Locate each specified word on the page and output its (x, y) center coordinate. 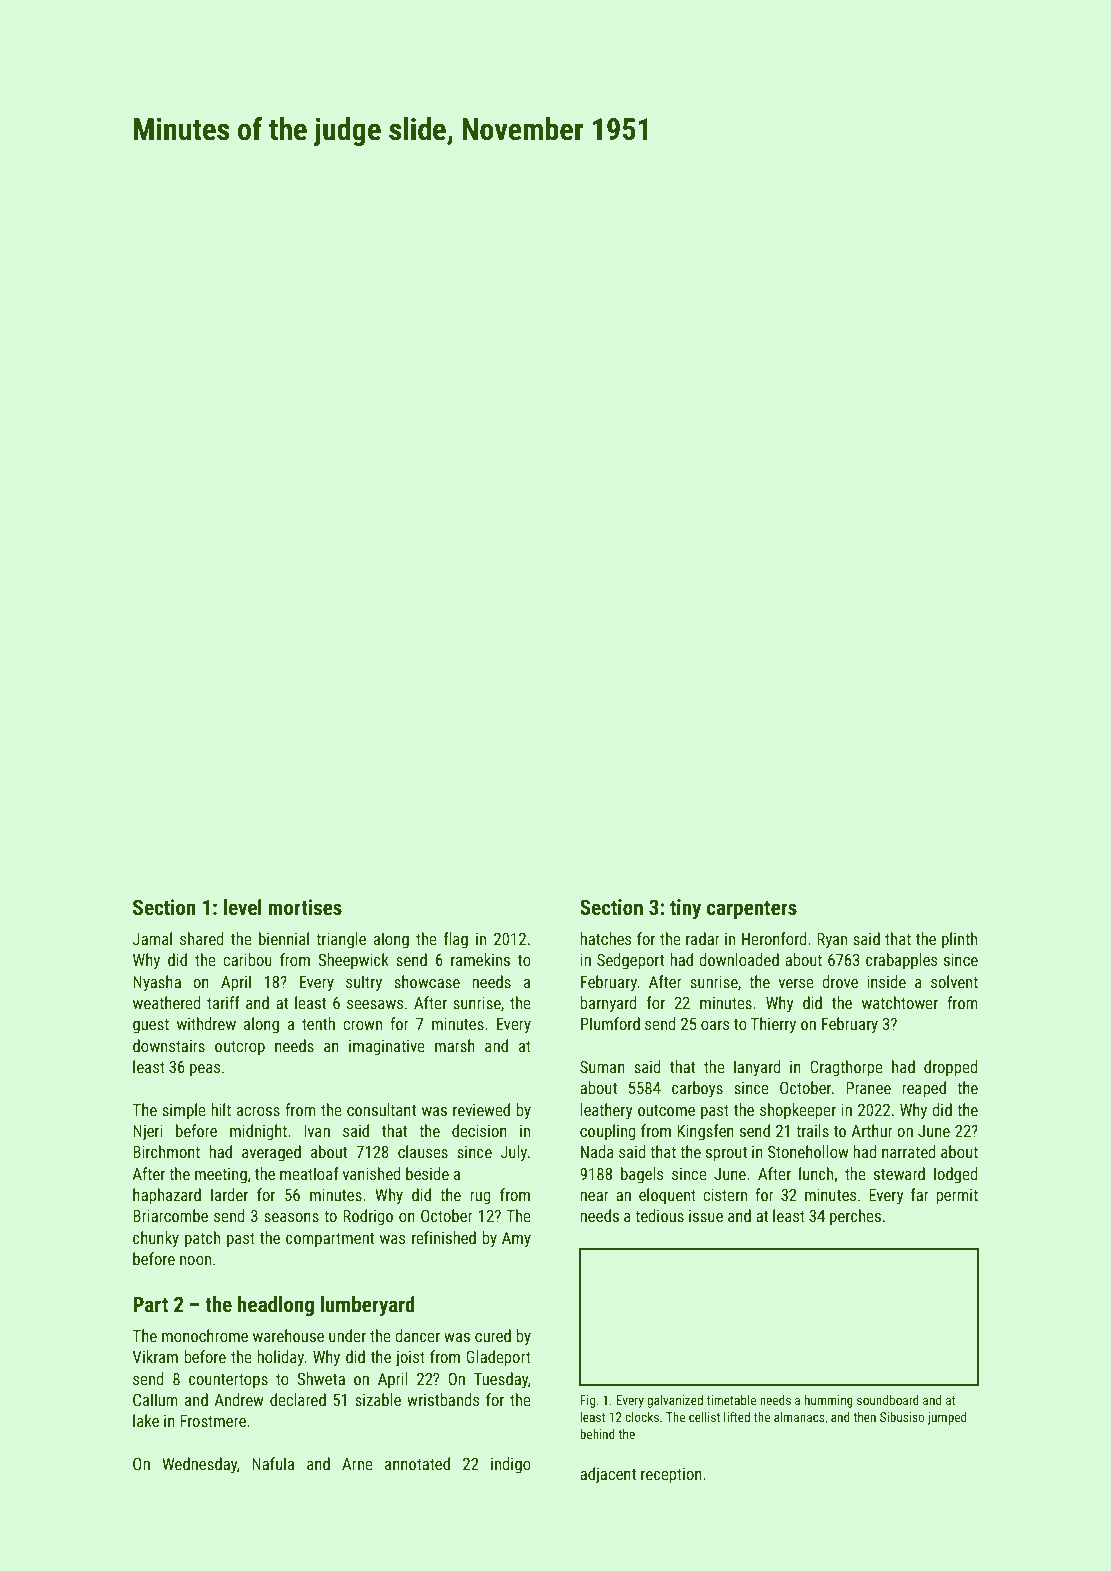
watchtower (900, 1002)
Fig (587, 1401)
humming (829, 1401)
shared (202, 938)
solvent (954, 981)
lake (146, 1420)
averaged (271, 1153)
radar (703, 938)
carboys (697, 1089)
